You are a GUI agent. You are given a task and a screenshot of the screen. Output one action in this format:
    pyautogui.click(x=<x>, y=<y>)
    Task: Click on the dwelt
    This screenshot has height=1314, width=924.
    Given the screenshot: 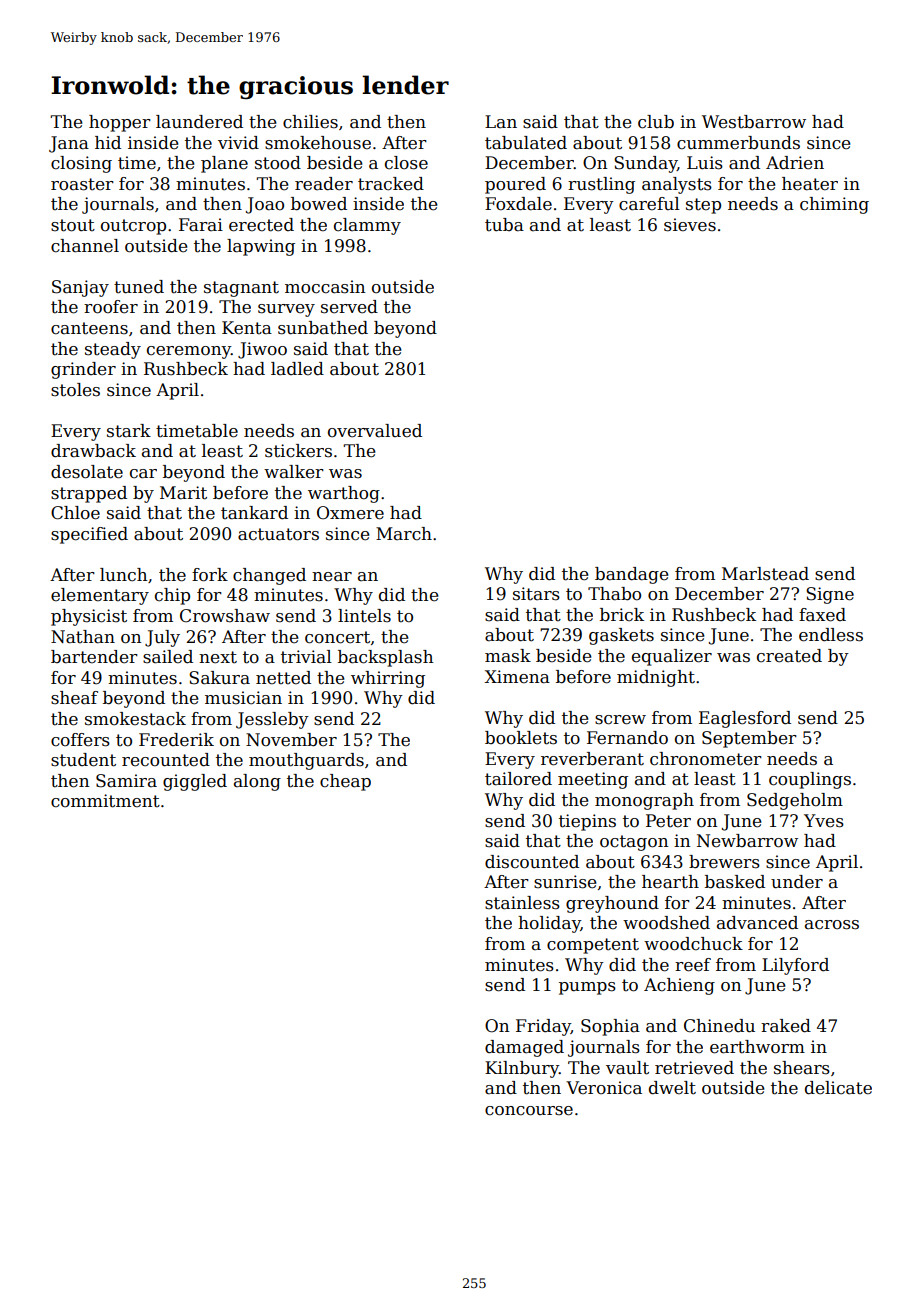 What is the action you would take?
    pyautogui.click(x=672, y=1088)
